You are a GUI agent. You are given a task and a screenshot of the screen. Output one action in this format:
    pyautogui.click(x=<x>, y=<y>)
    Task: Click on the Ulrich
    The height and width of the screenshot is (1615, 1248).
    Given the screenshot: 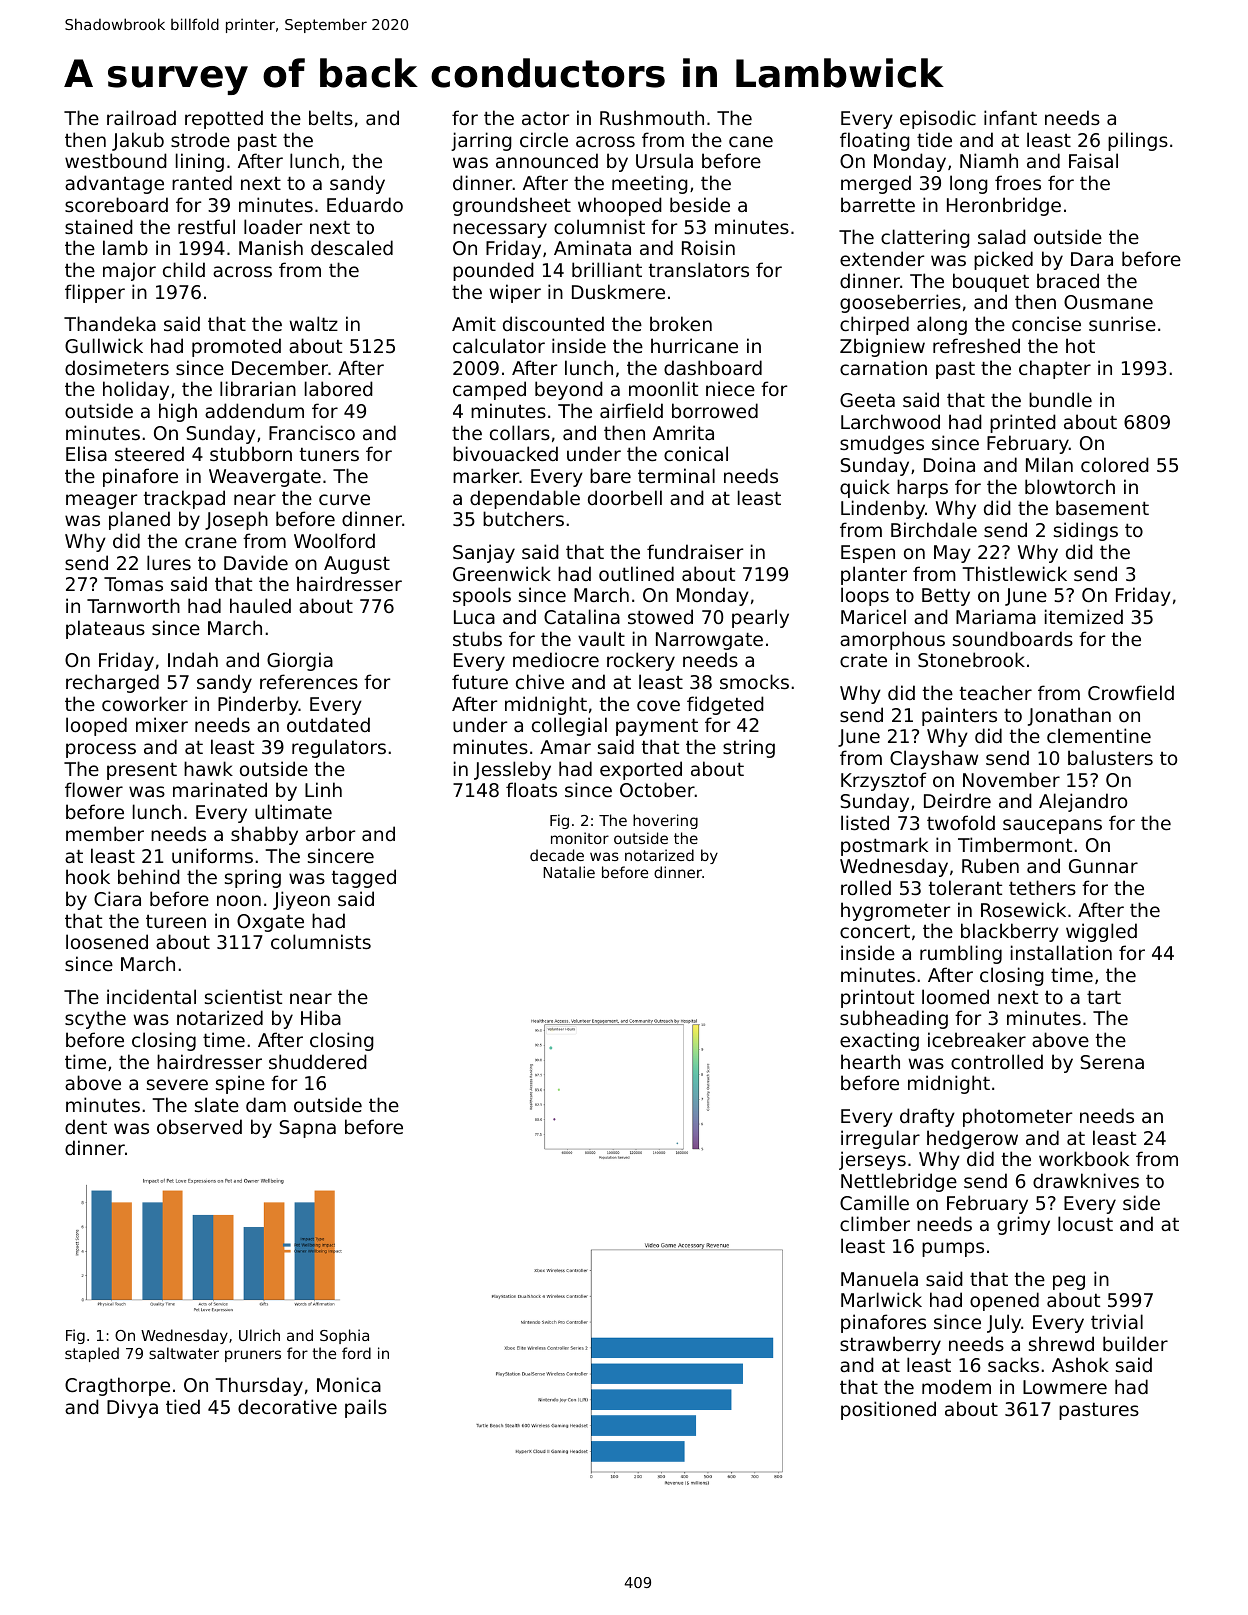 What is the action you would take?
    pyautogui.click(x=259, y=1335)
